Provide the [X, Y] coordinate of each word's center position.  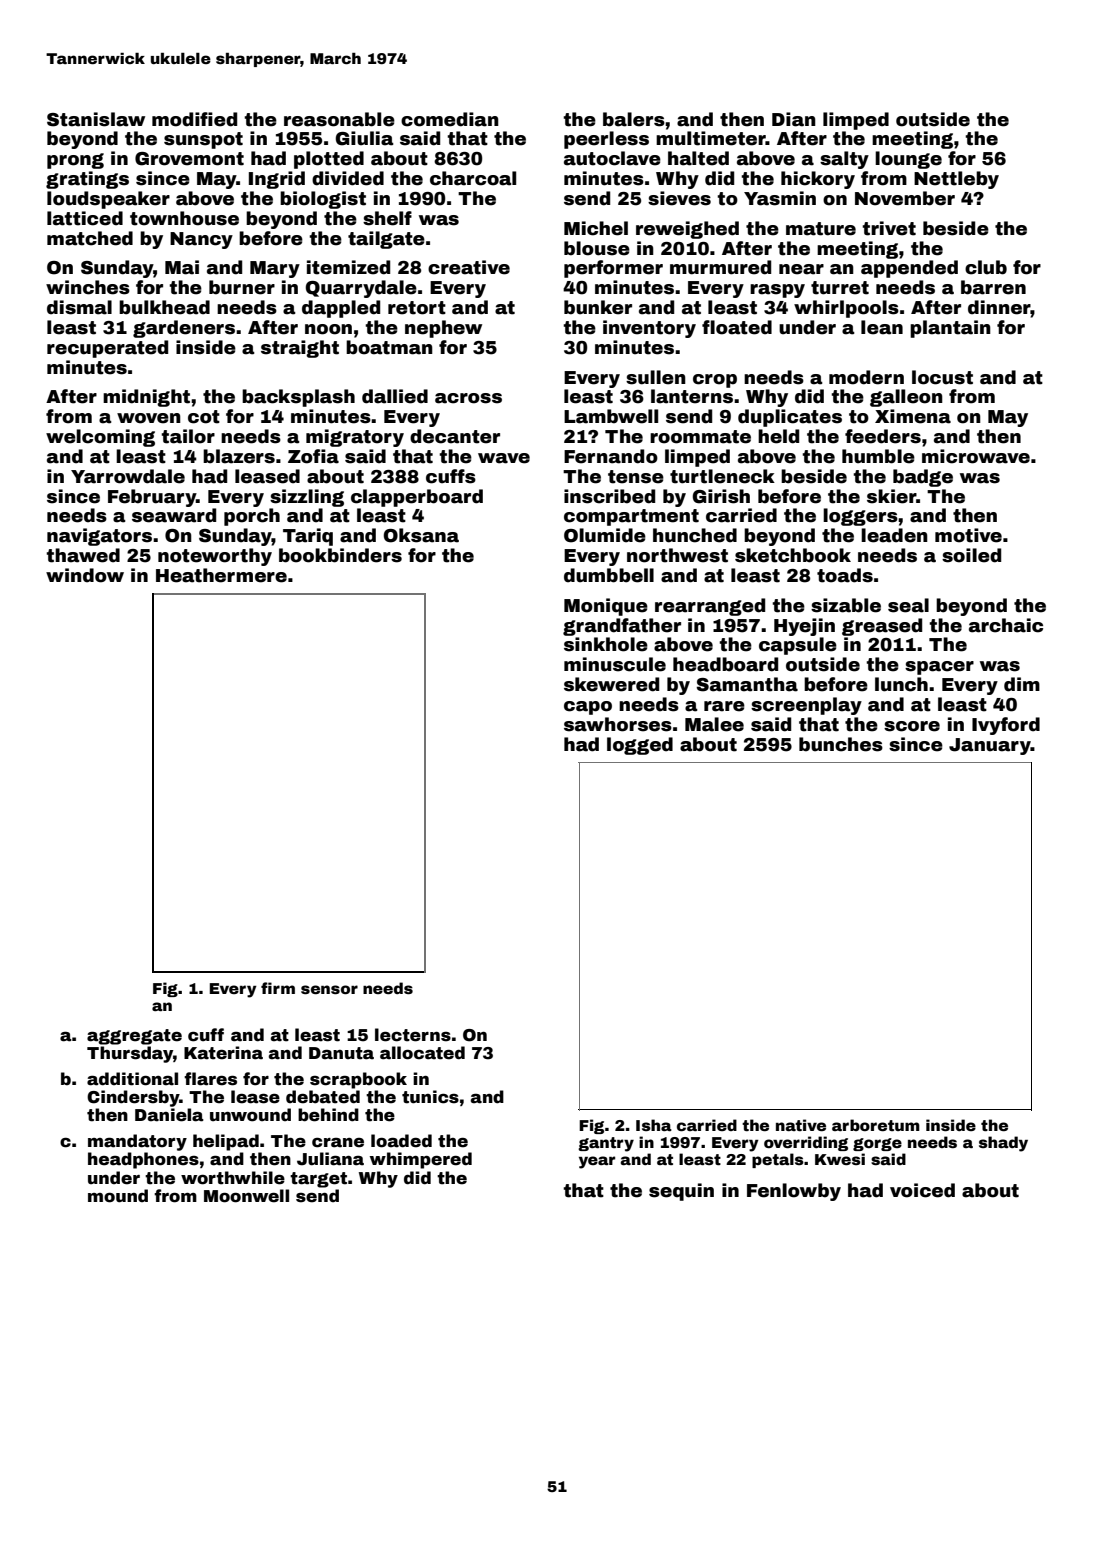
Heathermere [221, 575]
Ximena [913, 416]
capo [588, 708]
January [990, 746]
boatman [389, 347]
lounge [908, 160]
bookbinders [340, 555]
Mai [182, 267]
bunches [841, 744]
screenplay [806, 706]
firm [278, 988]
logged [640, 746]
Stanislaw [96, 119]
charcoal [473, 178]
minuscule [615, 664]
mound [118, 1196]
